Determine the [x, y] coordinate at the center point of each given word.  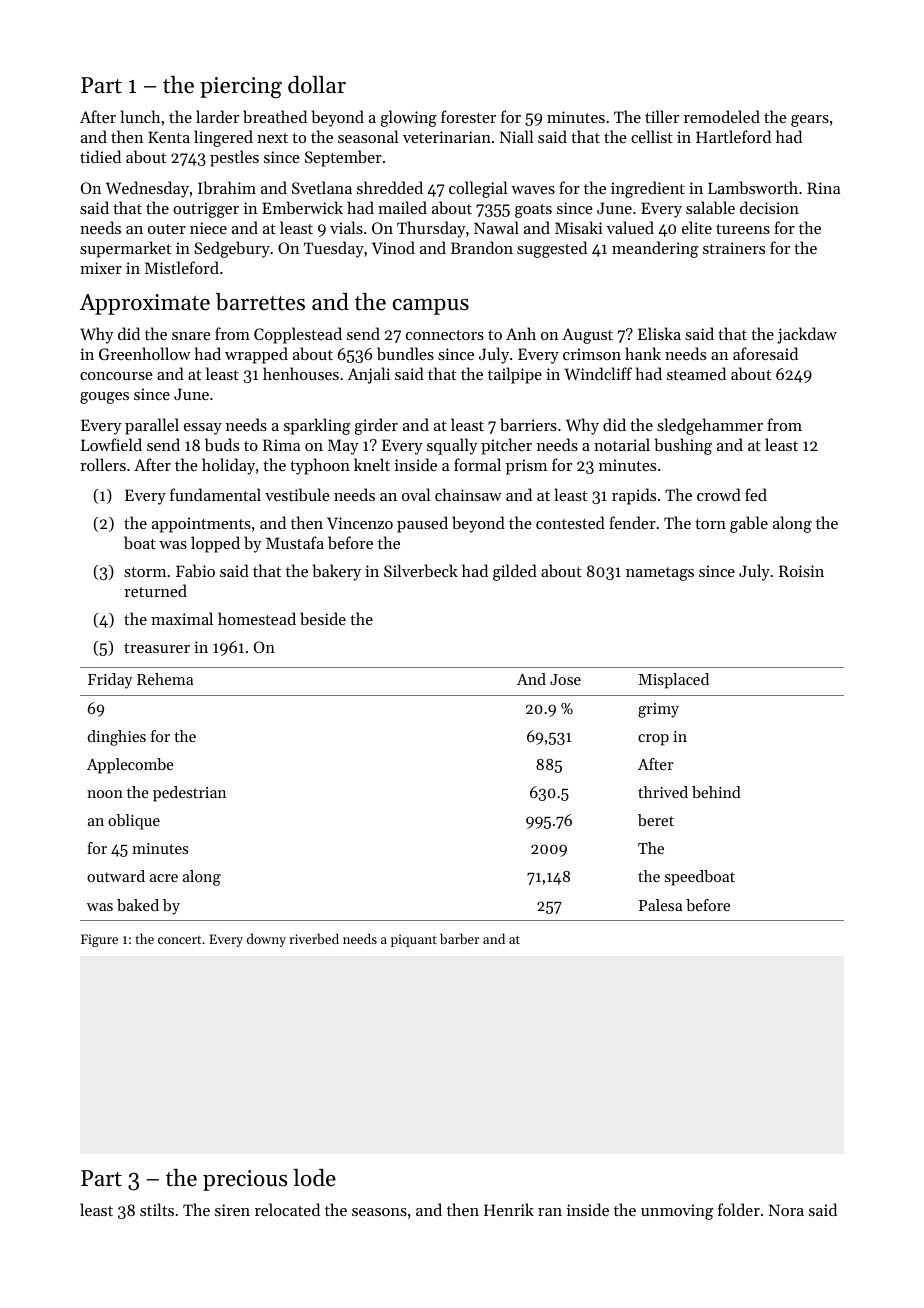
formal [477, 464]
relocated [287, 1209]
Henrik [509, 1209]
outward [116, 876]
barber [459, 938]
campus [431, 307]
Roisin [801, 571]
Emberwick [302, 207]
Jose [565, 679]
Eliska [659, 333]
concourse [116, 376]
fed [756, 494]
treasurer [157, 648]
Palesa [660, 905]
